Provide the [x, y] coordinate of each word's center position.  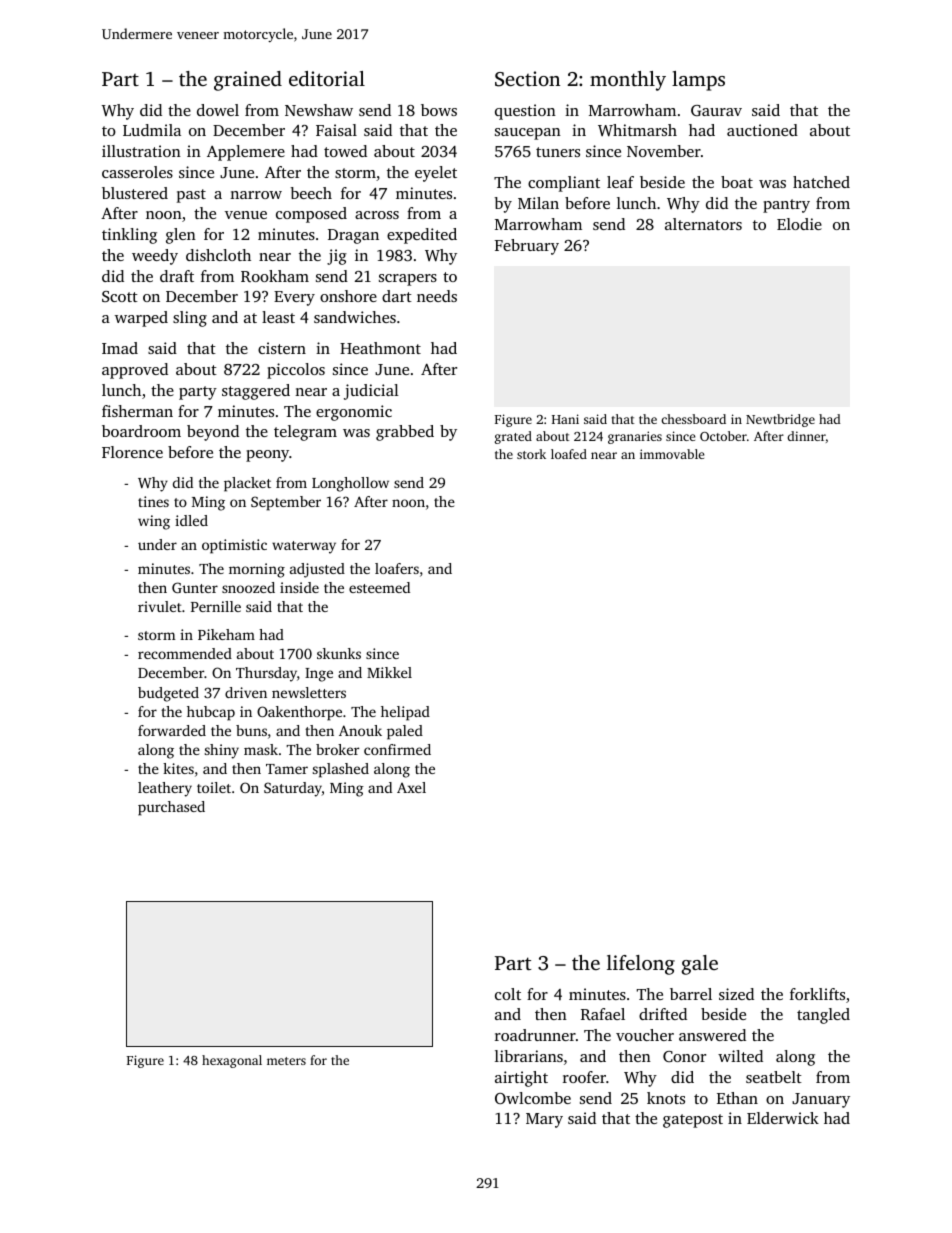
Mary [544, 1120]
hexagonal [232, 1061]
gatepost [693, 1121]
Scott [120, 296]
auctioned [762, 130]
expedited [422, 236]
